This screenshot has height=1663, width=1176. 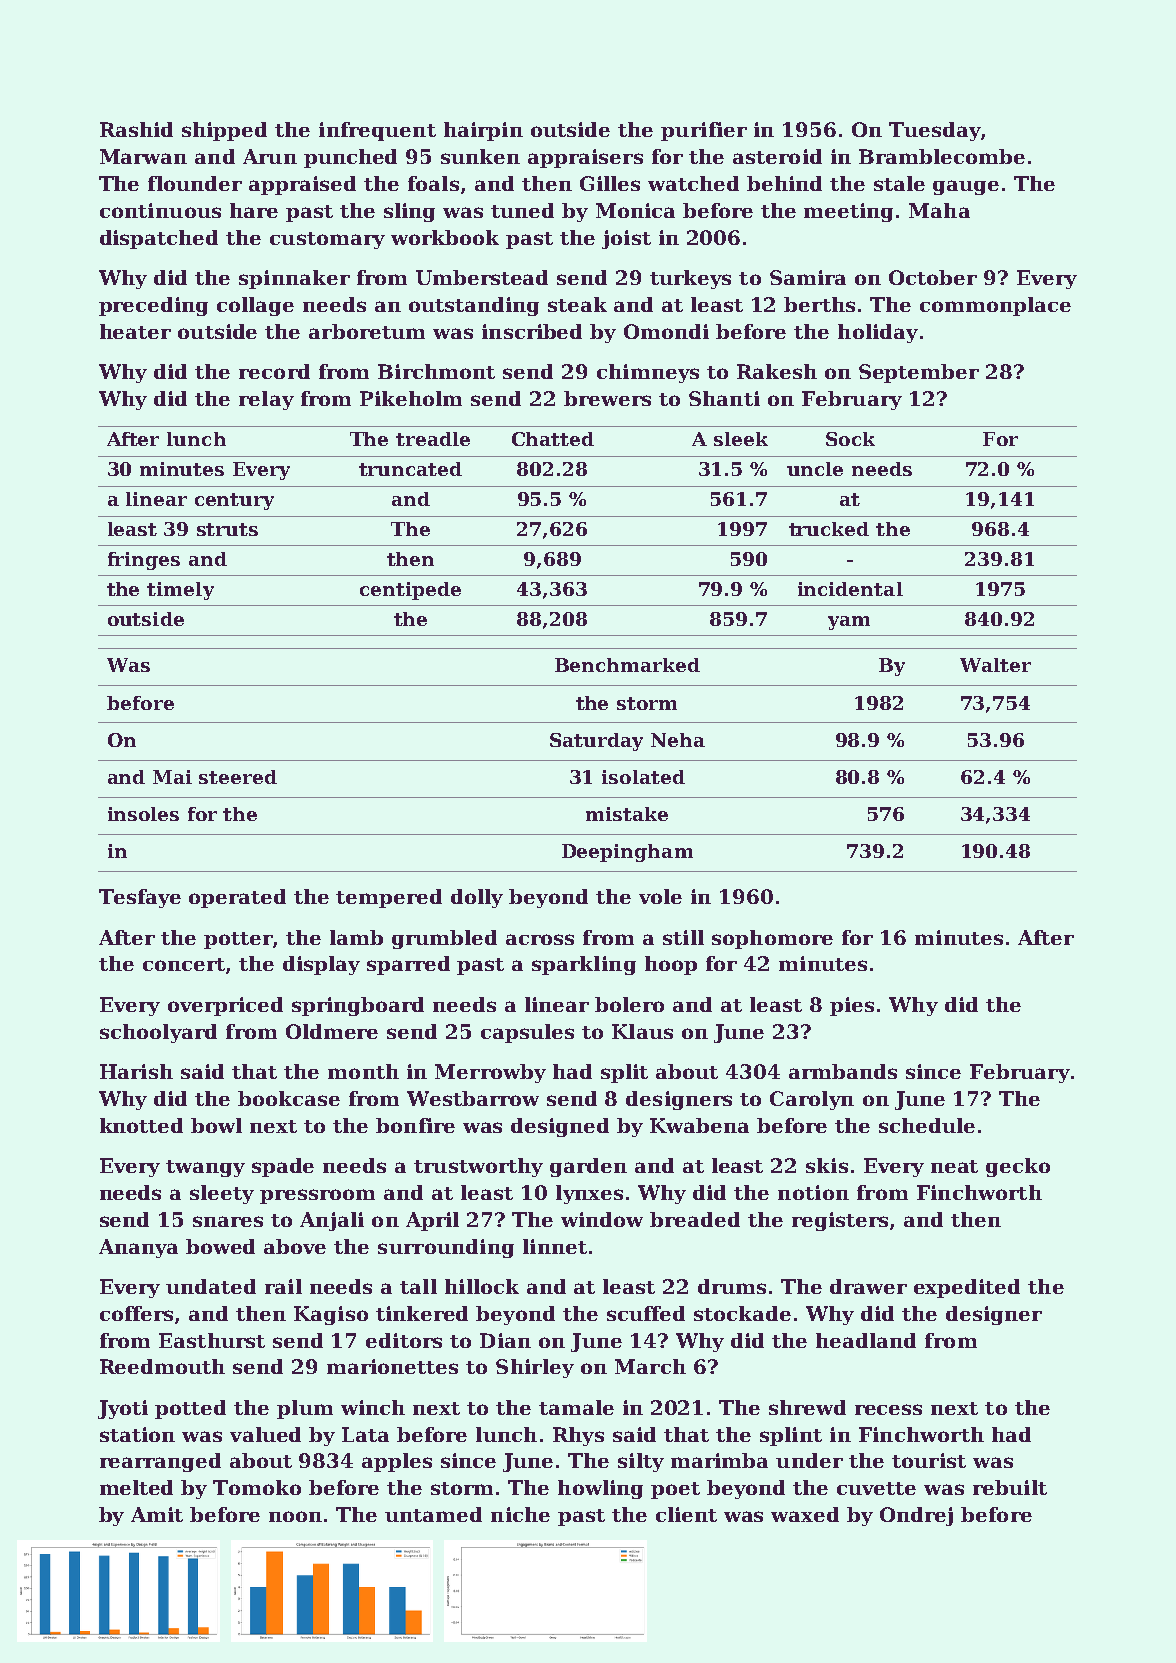 I want to click on hillock, so click(x=482, y=1286).
